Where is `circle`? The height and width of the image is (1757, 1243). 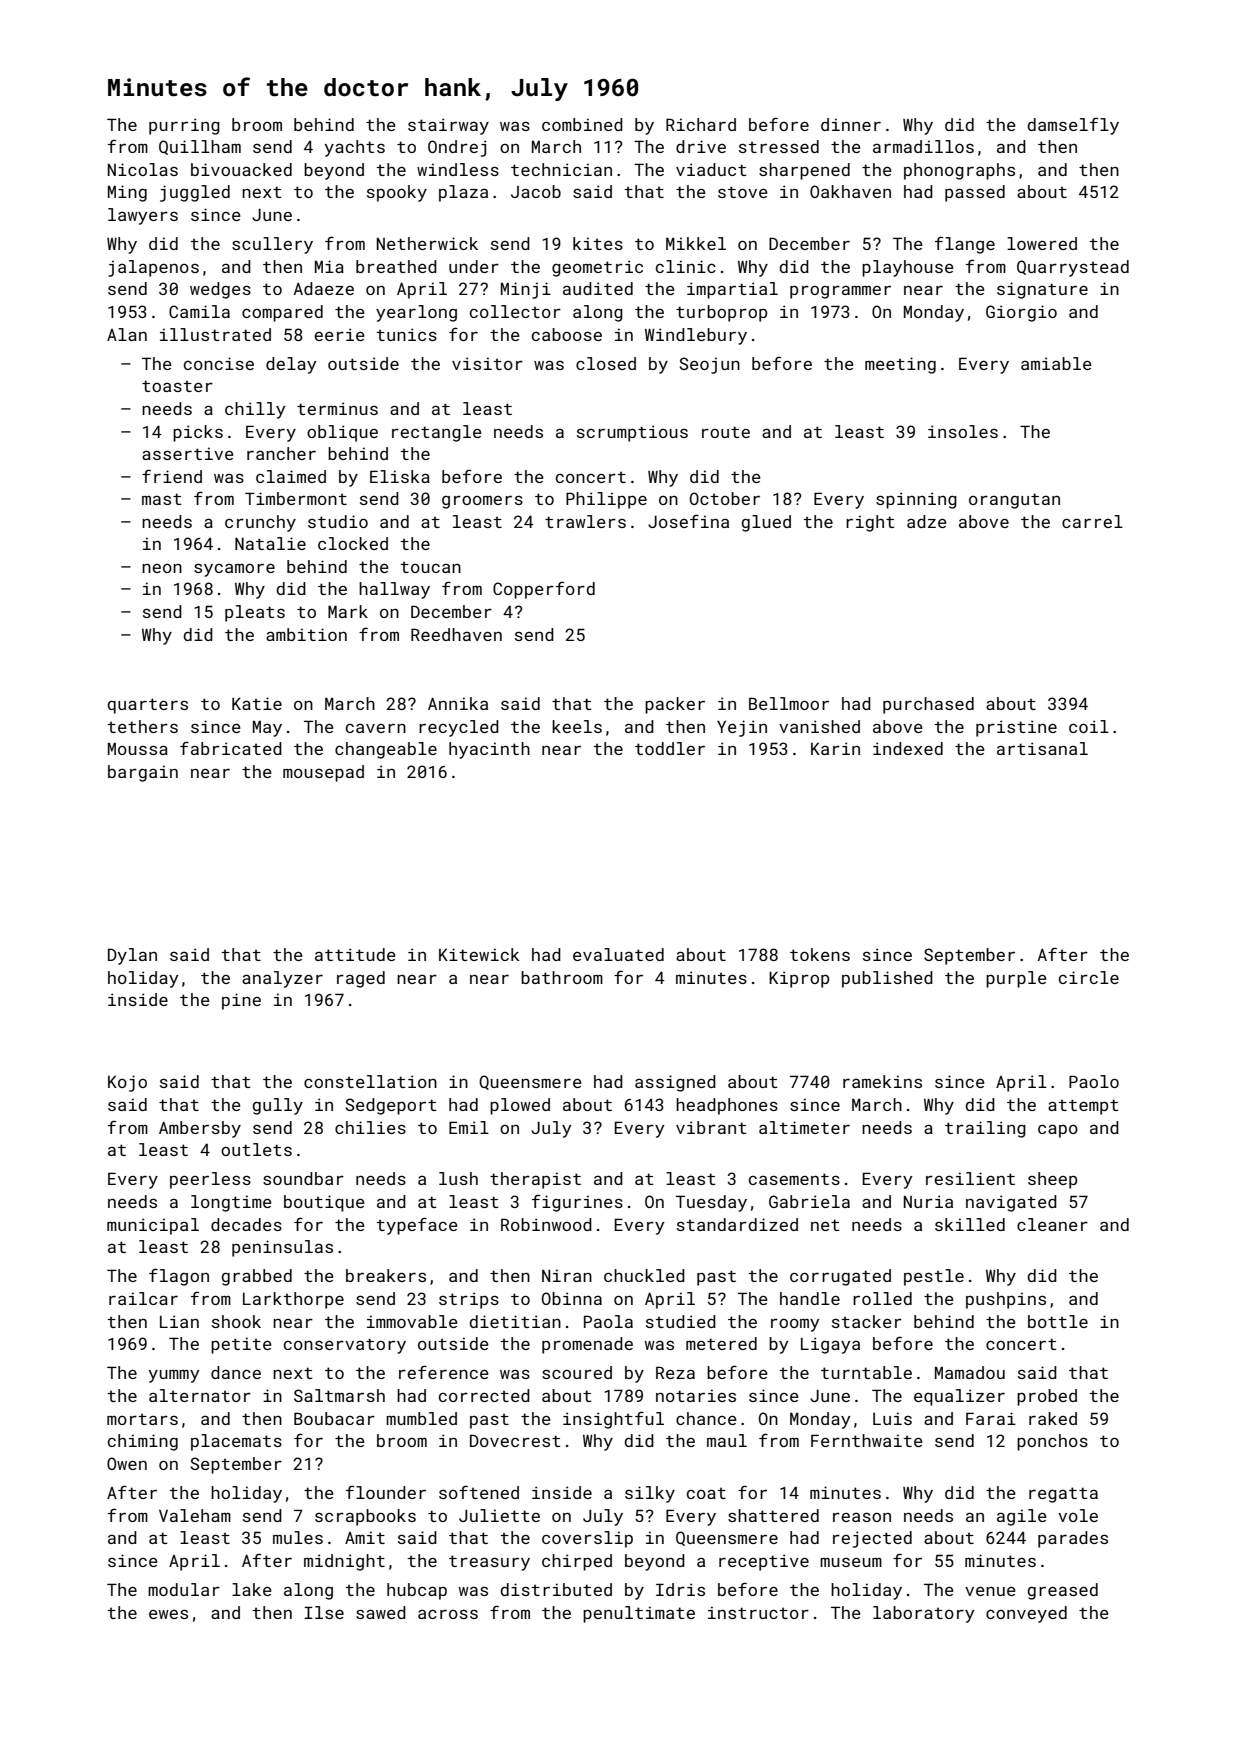
circle is located at coordinates (1089, 977).
